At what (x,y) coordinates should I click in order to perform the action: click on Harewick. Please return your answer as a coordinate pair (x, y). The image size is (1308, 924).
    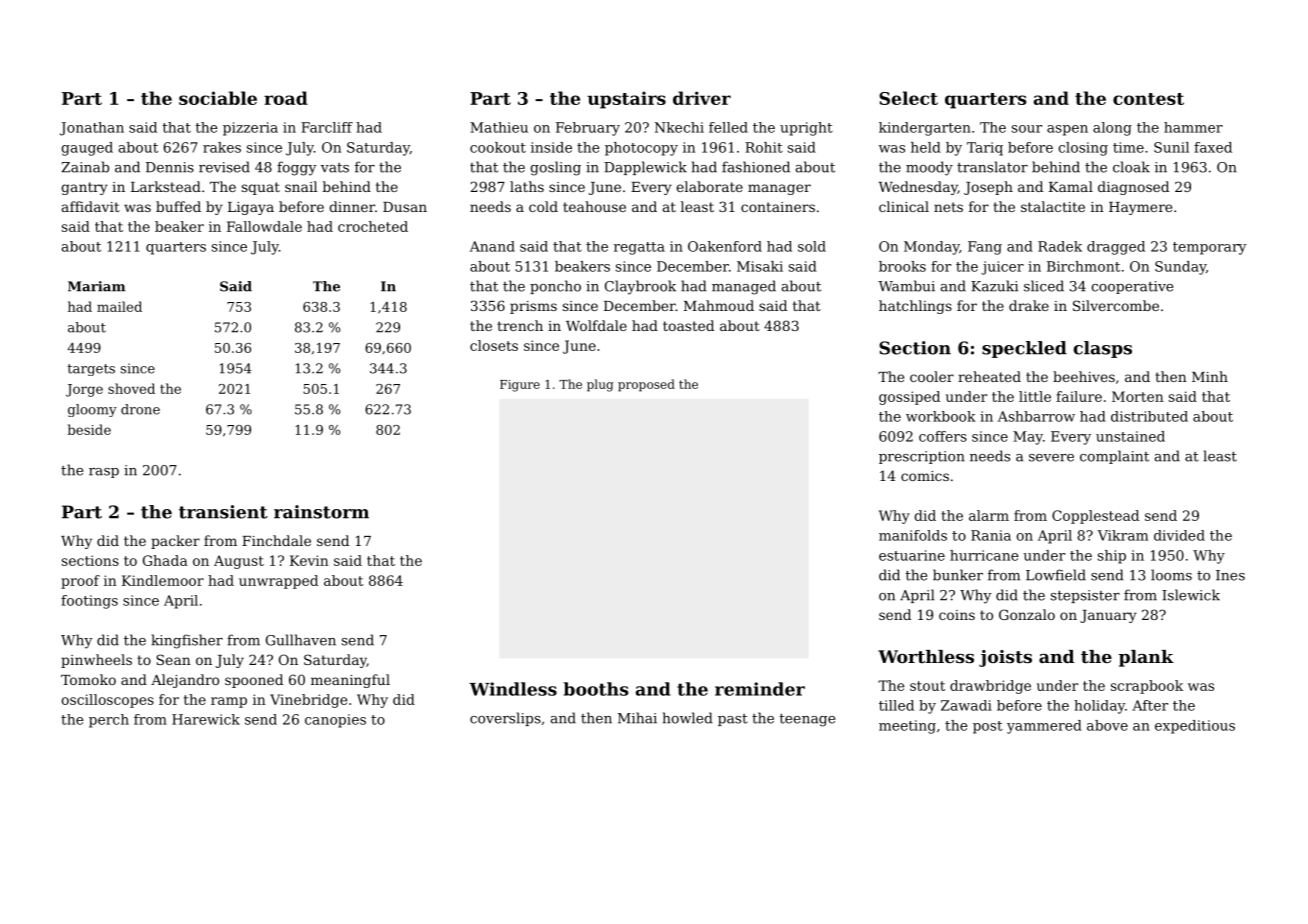
    Looking at the image, I should click on (206, 719).
